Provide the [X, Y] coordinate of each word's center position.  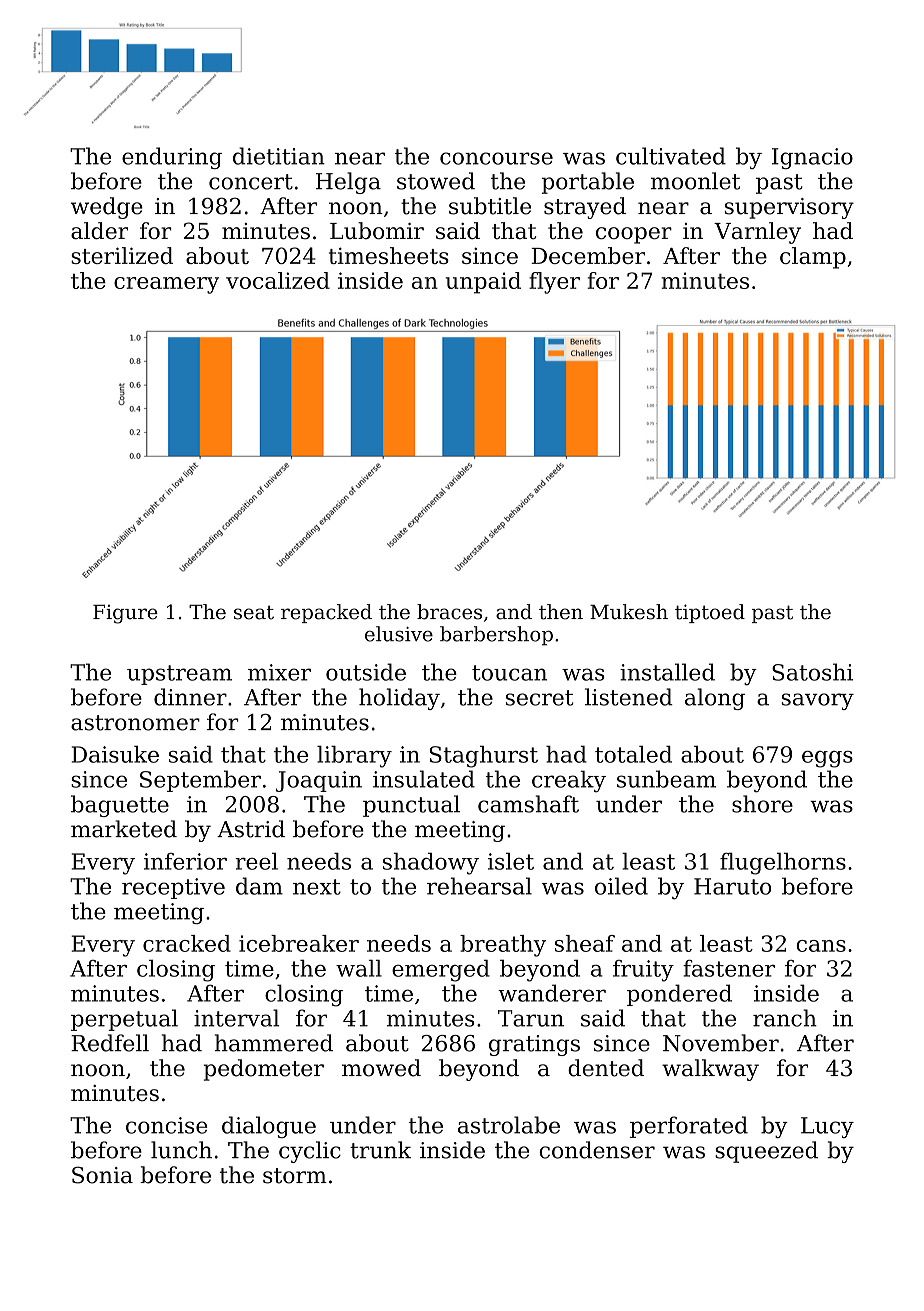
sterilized [122, 255]
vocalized [278, 280]
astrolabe [509, 1125]
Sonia [102, 1175]
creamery [166, 285]
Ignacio [812, 158]
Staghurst [484, 757]
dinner [190, 697]
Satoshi [812, 672]
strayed [585, 208]
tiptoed [710, 613]
